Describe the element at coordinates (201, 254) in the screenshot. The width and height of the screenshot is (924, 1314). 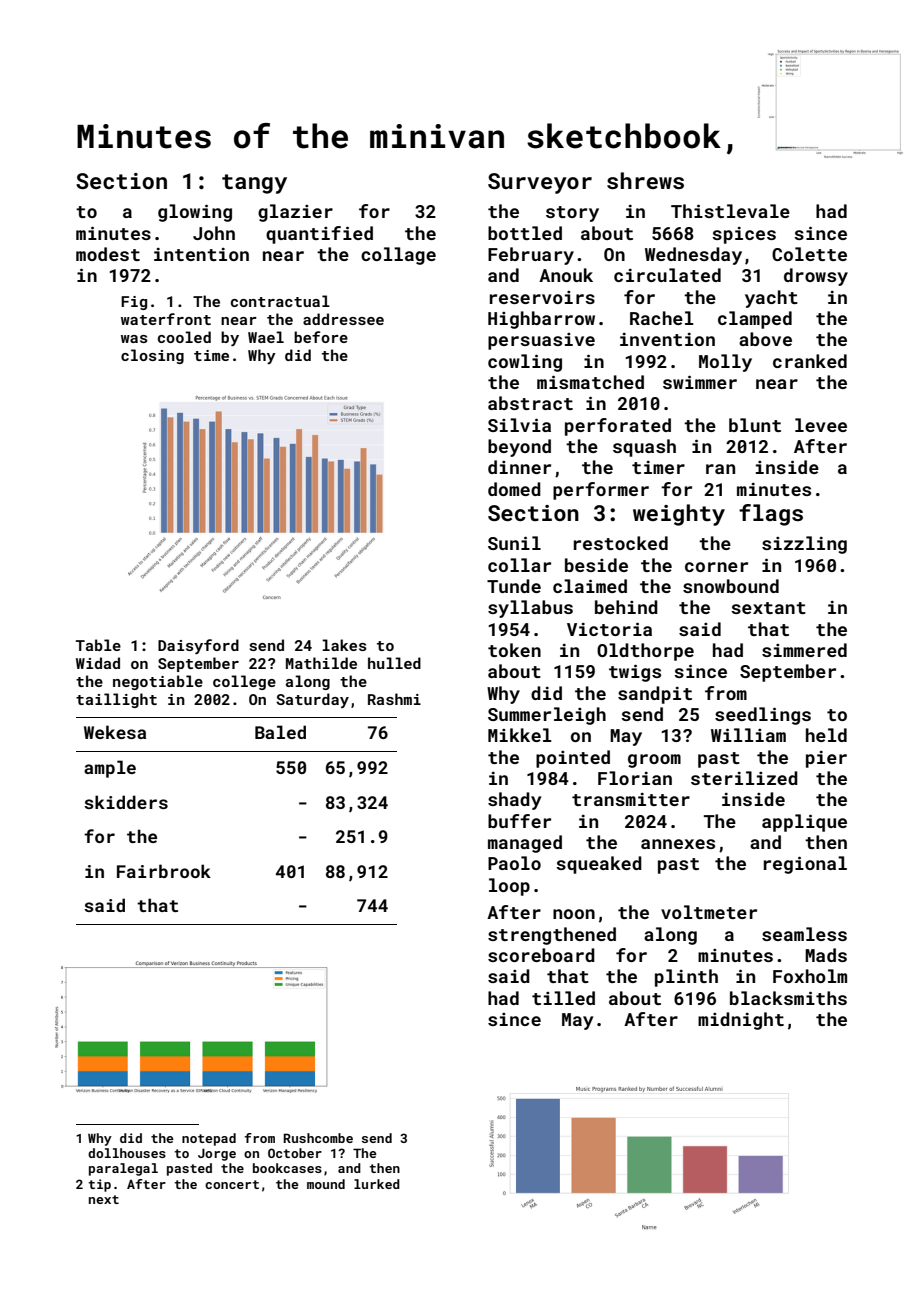
I see `intention` at that location.
